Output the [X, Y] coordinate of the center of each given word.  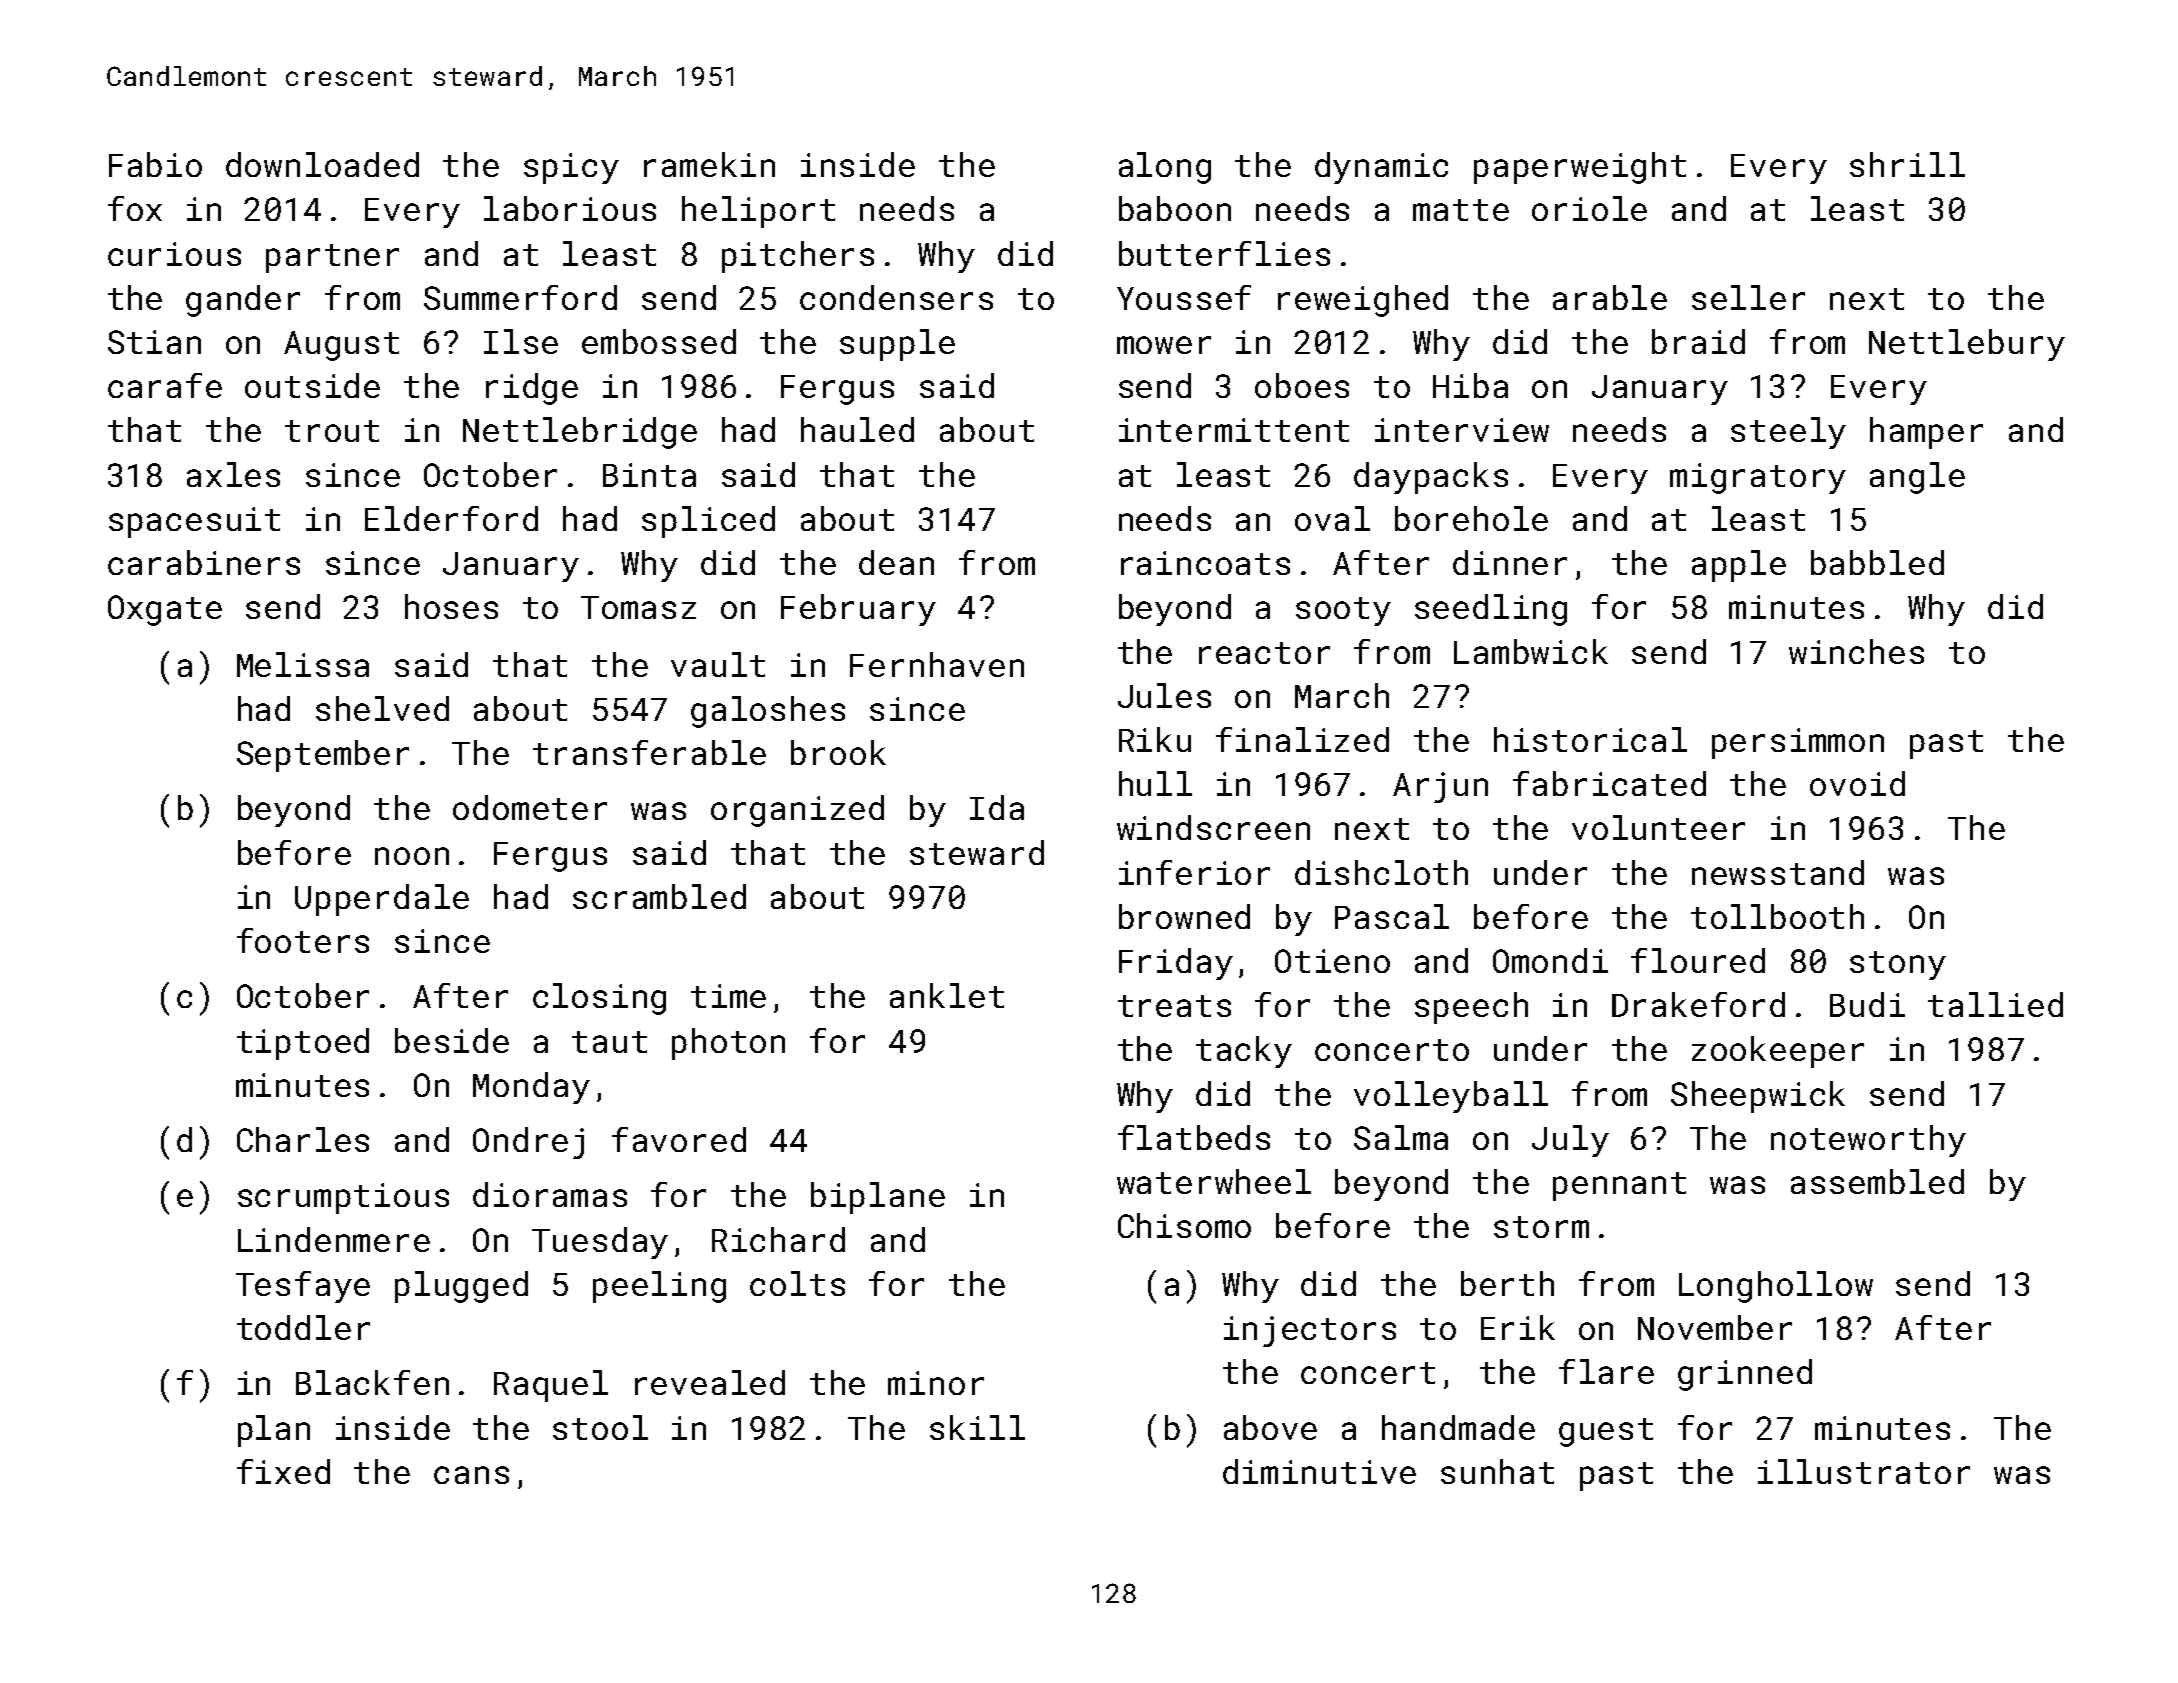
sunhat [1497, 1471]
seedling [1491, 610]
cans [471, 1475]
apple [1739, 566]
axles [233, 474]
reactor [1264, 653]
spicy [571, 168]
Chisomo [1184, 1225]
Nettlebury [1967, 345]
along [1165, 168]
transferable [649, 752]
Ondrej [528, 1143]
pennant [1619, 1186]
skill [977, 1427]
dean [896, 562]
